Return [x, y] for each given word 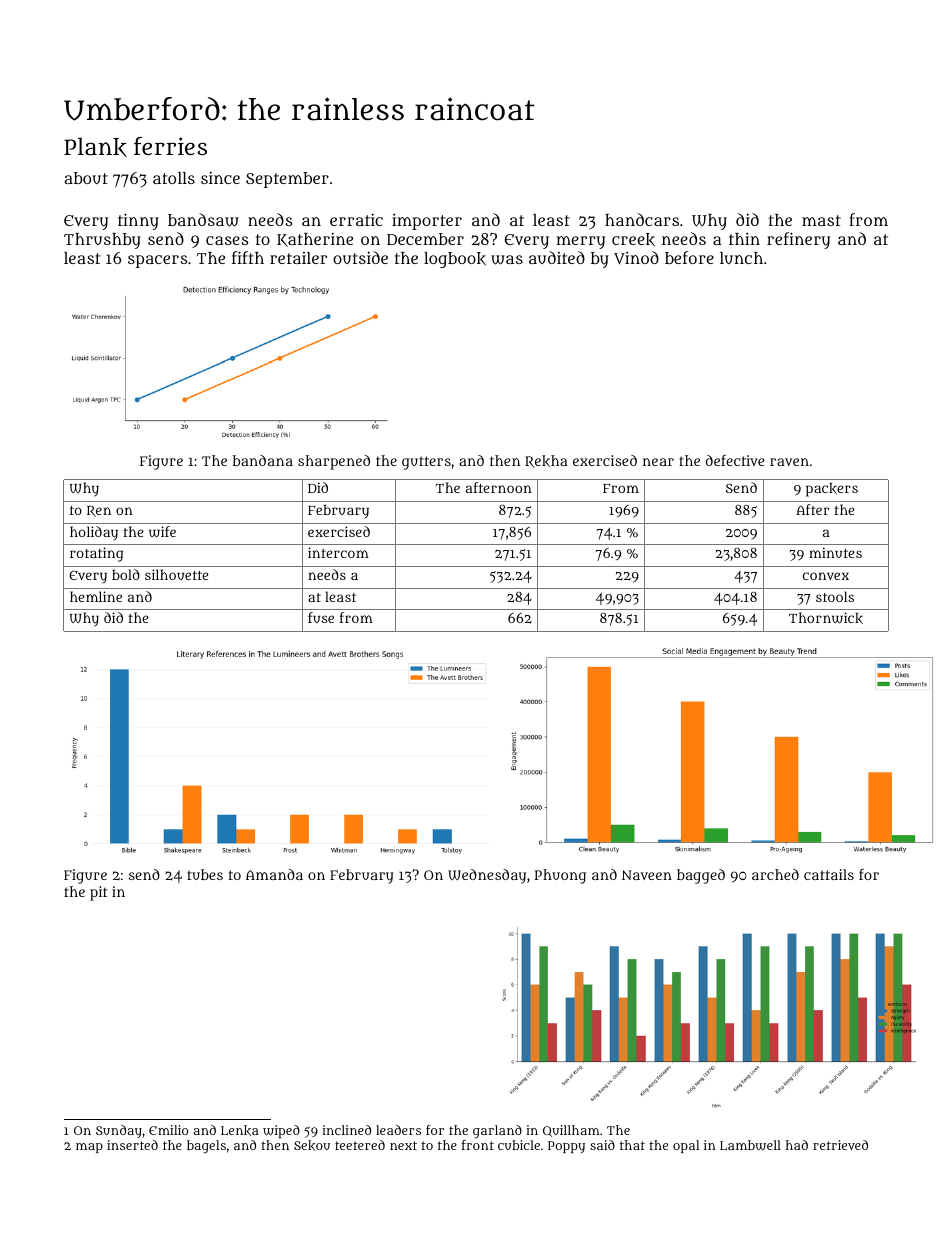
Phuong [560, 876]
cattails [829, 874]
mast [821, 220]
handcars [642, 219]
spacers [157, 261]
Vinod [636, 258]
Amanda [274, 874]
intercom [338, 552]
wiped [281, 1131]
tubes [205, 874]
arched [775, 874]
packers [832, 490]
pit [99, 893]
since [220, 177]
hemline [96, 596]
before [689, 257]
